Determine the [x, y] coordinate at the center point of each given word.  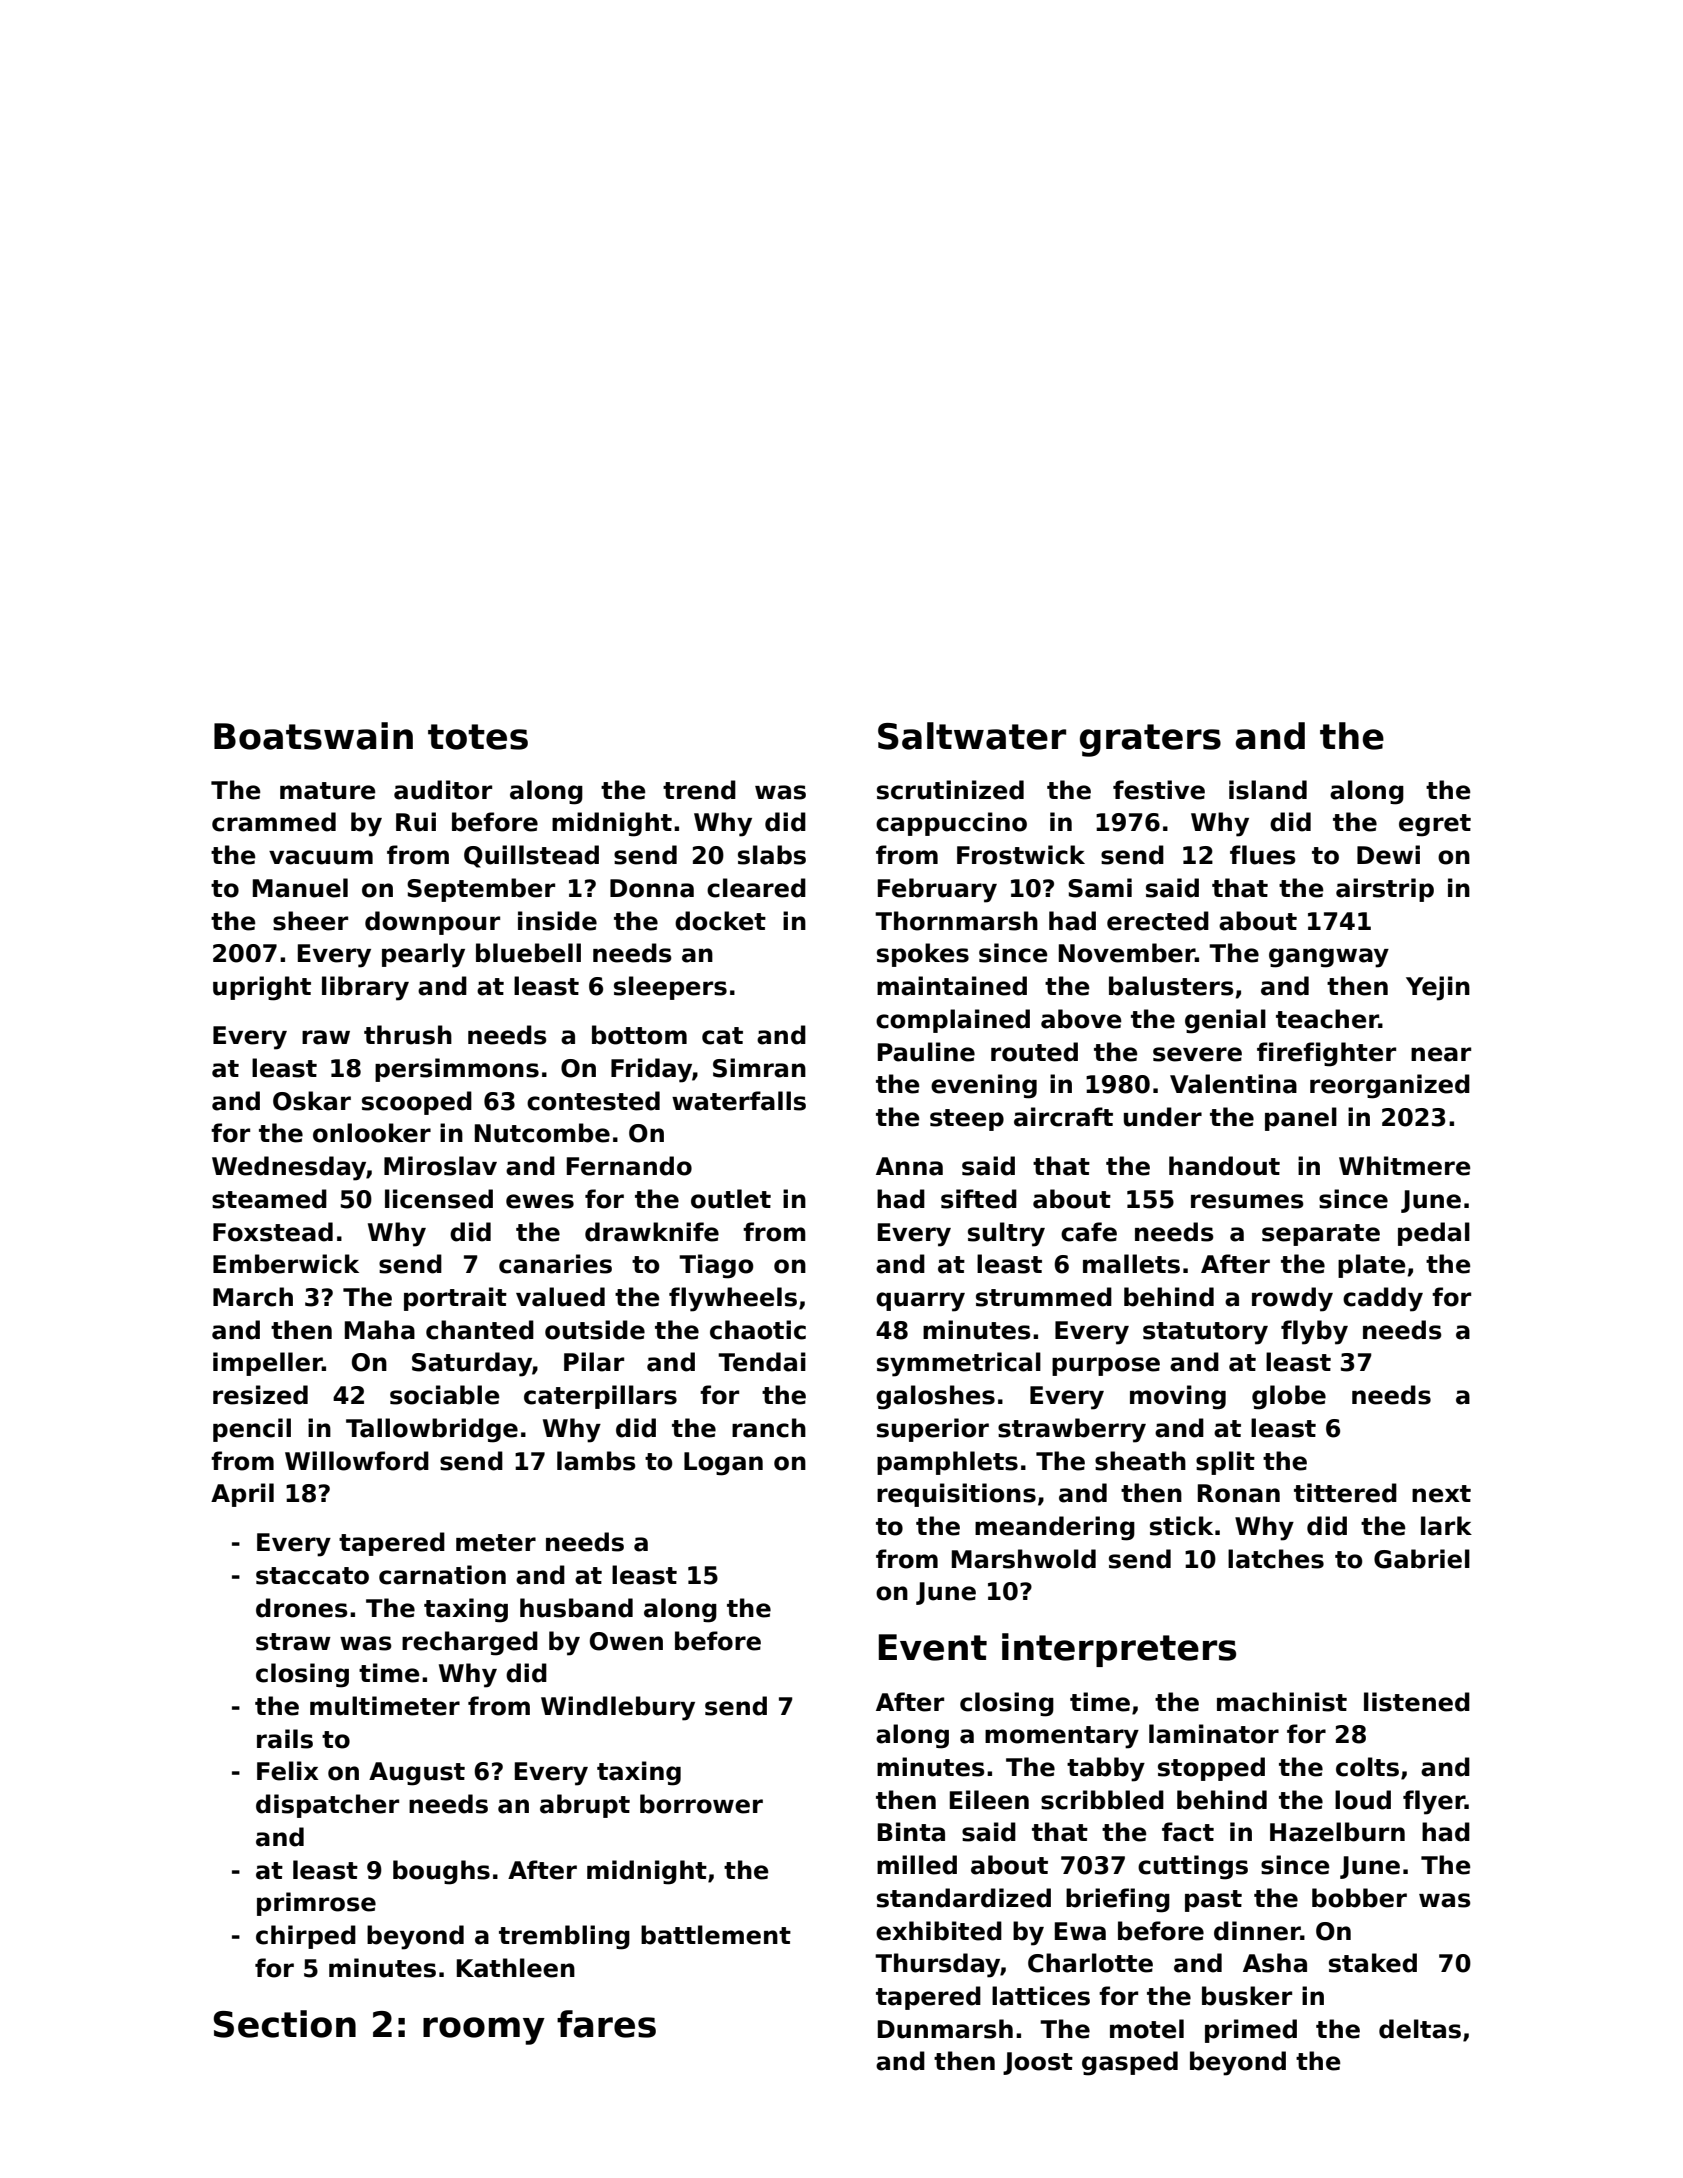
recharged [470, 1643]
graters [1150, 740]
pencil [252, 1430]
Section [284, 2024]
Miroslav [440, 1166]
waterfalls [739, 1101]
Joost [1038, 2063]
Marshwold [1024, 1559]
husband [576, 1608]
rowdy [1292, 1299]
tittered [1345, 1493]
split [1225, 1463]
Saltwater [972, 736]
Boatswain [313, 736]
